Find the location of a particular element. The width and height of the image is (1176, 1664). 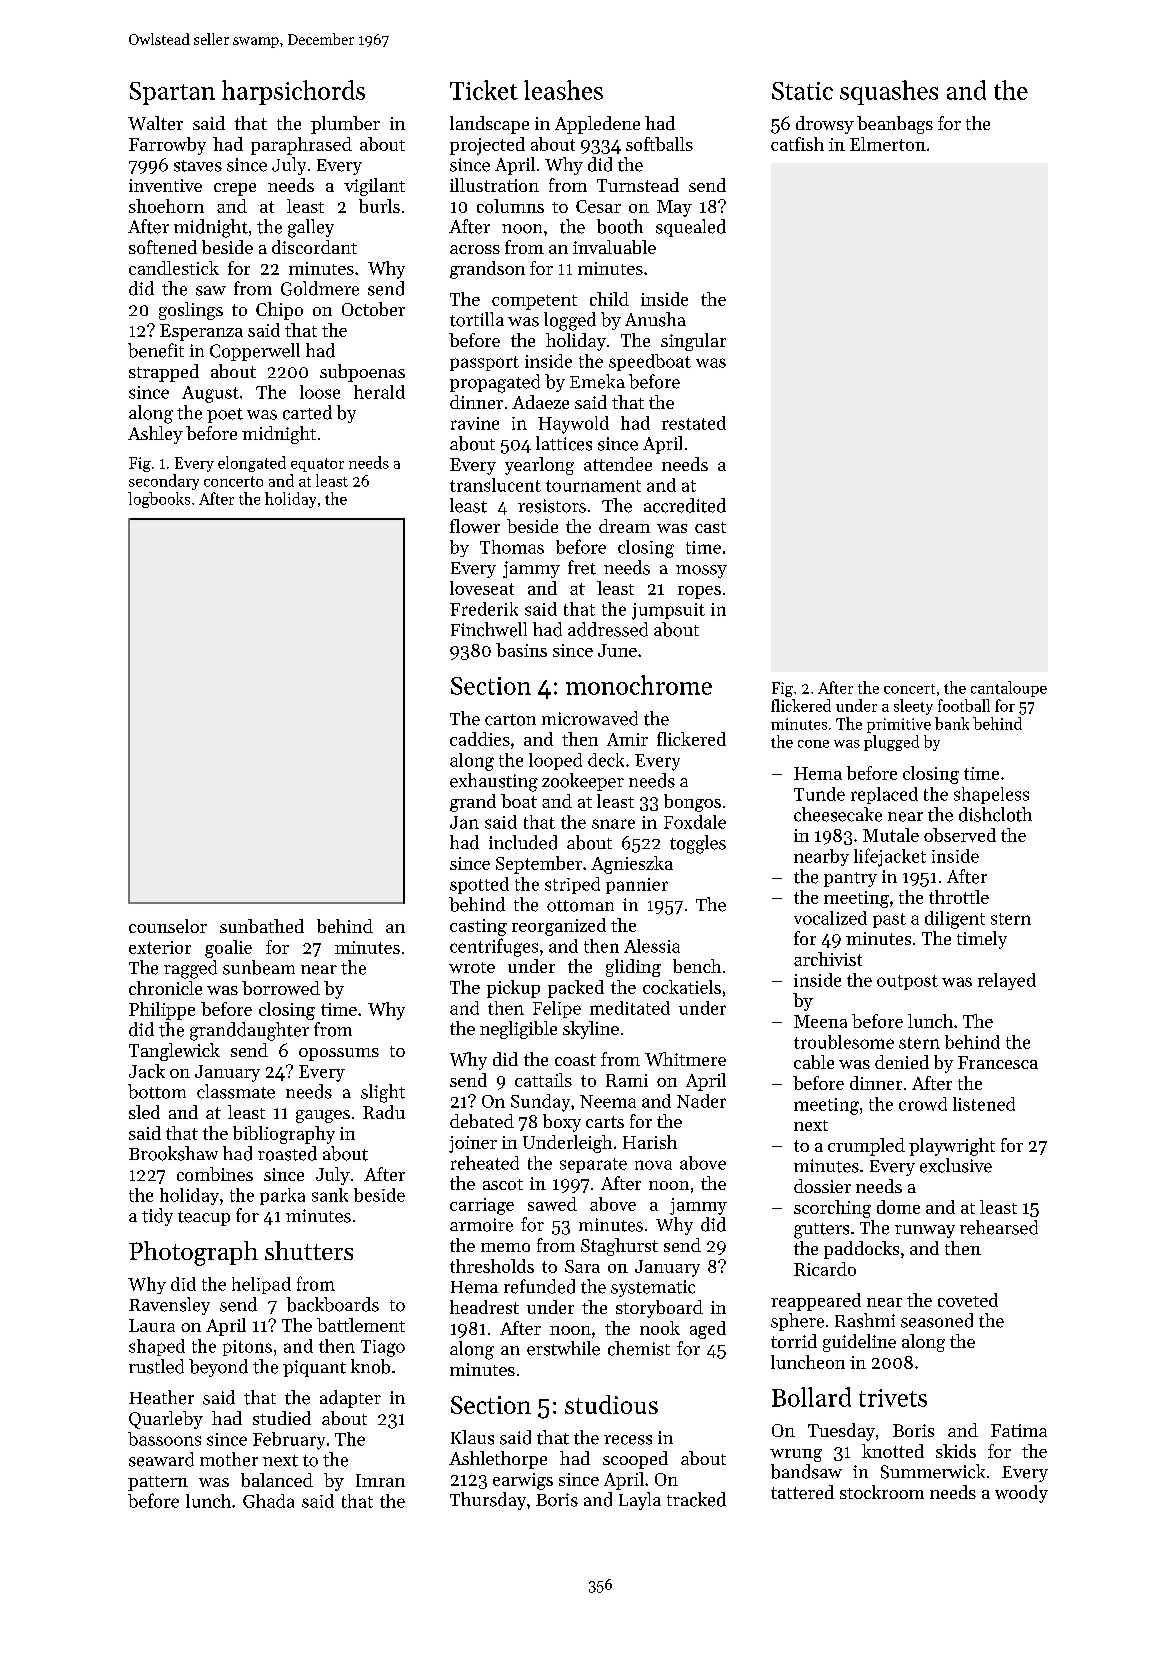

landscape is located at coordinates (489, 125).
